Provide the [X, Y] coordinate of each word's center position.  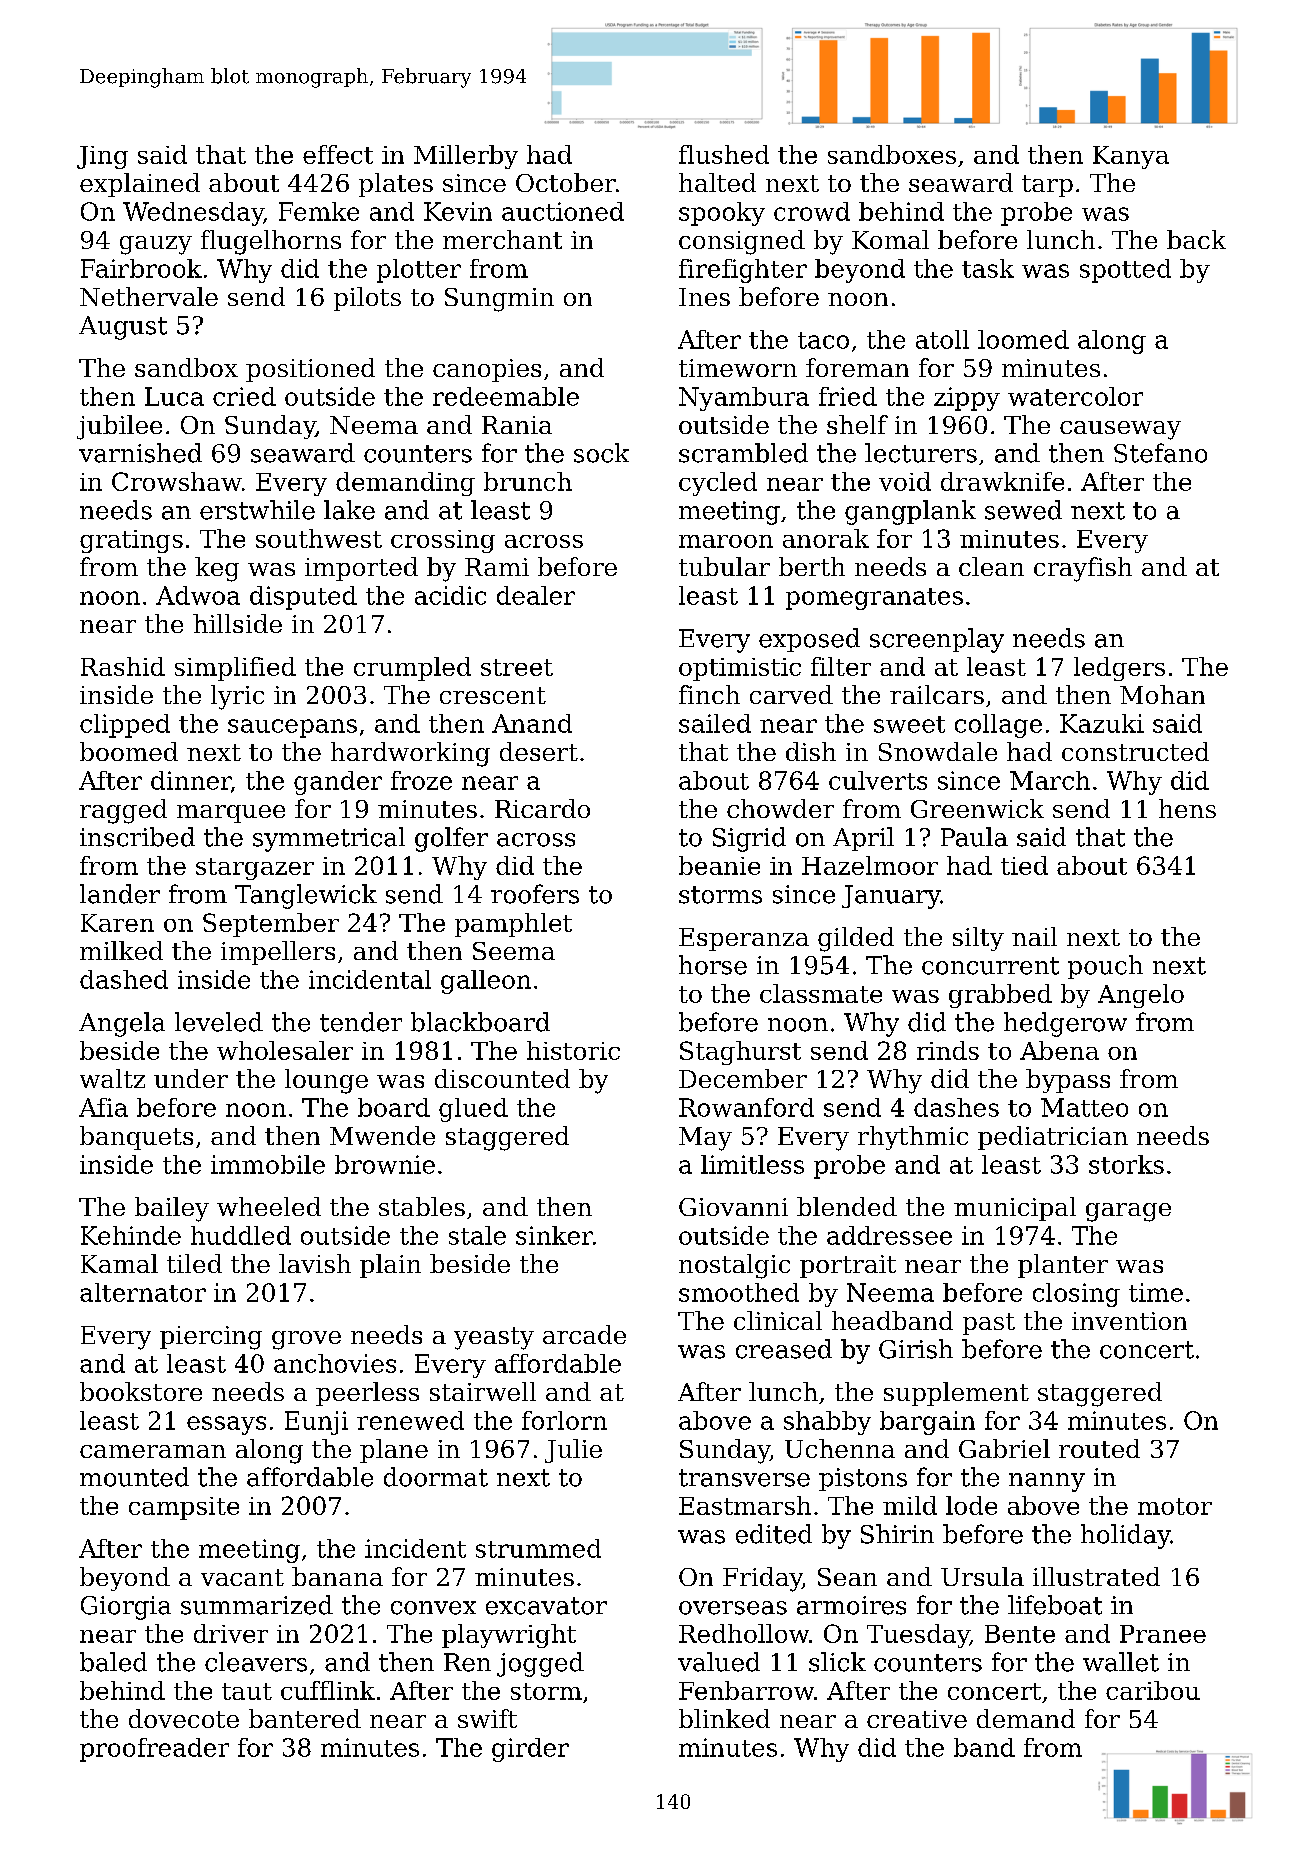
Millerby [466, 157]
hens [1187, 808]
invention [1129, 1321]
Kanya [1131, 157]
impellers [278, 953]
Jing [102, 157]
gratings [131, 541]
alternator [143, 1292]
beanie [719, 865]
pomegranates [874, 599]
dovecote [184, 1718]
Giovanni [733, 1207]
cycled [718, 484]
